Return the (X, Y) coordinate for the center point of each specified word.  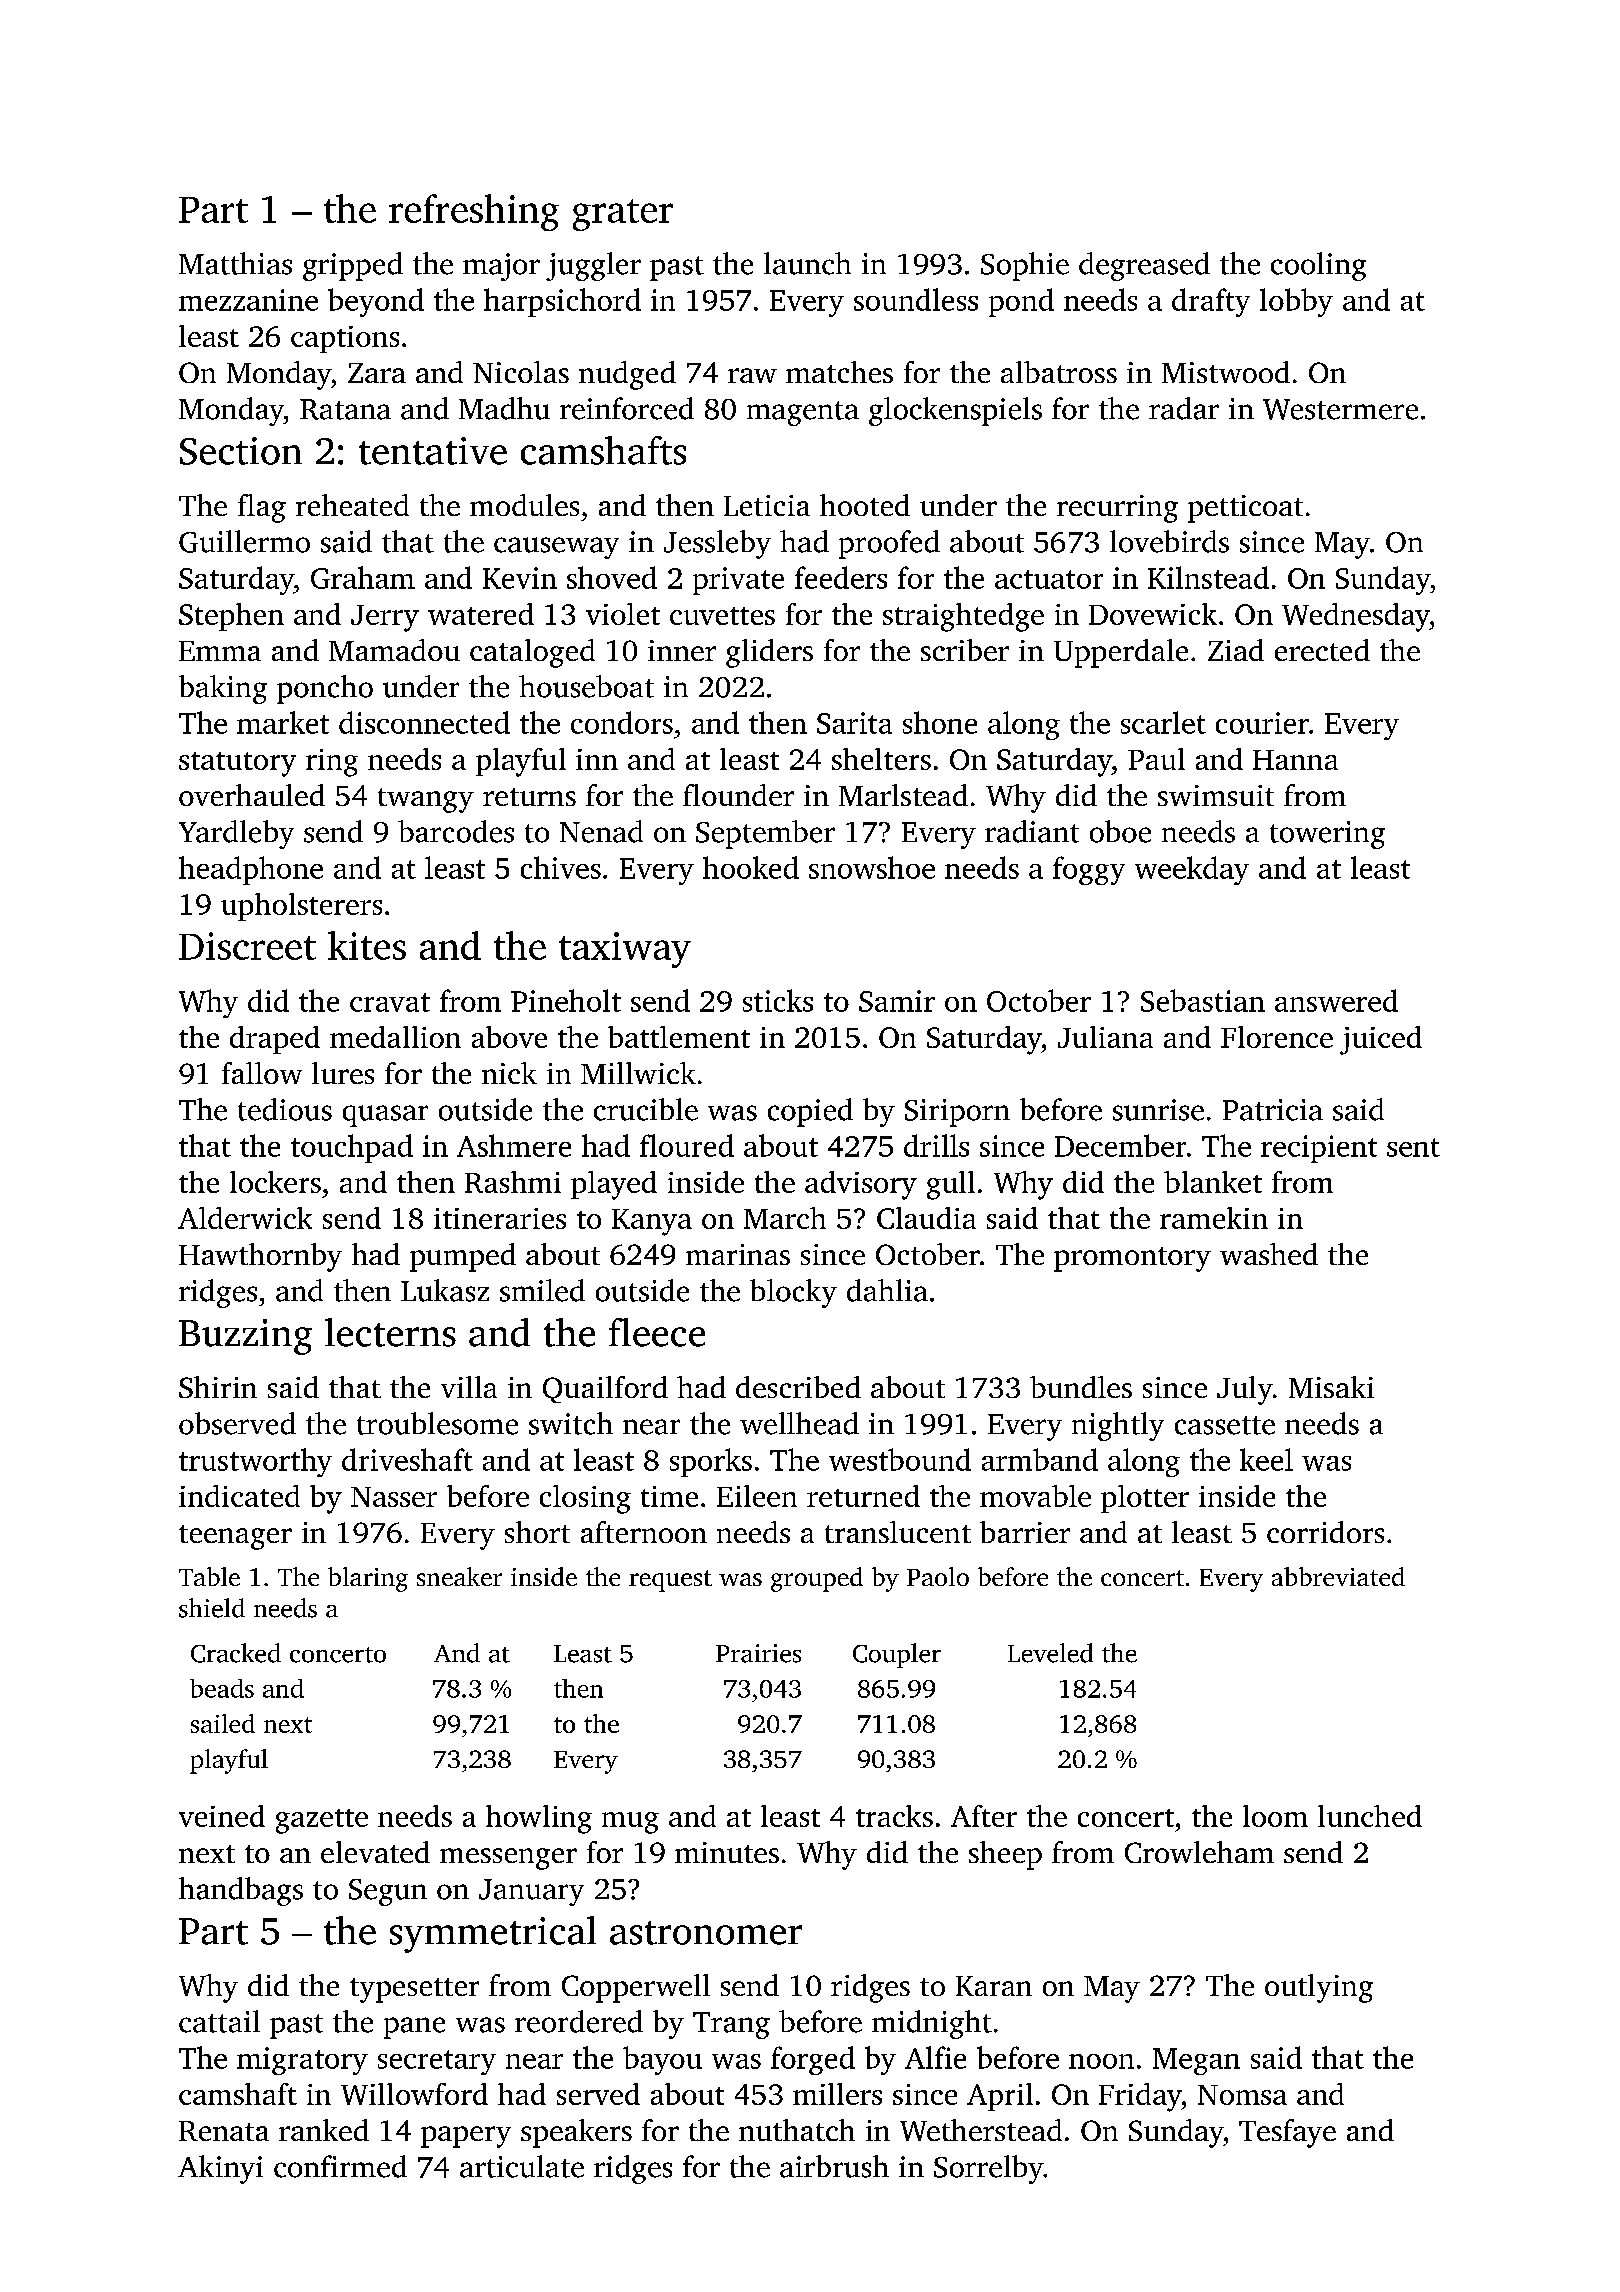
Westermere (1340, 409)
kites (367, 945)
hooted (865, 505)
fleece (657, 1332)
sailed (223, 1723)
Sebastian (1203, 1000)
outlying (1319, 1988)
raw (752, 375)
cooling (1318, 266)
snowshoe (872, 867)
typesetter (414, 1990)
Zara (377, 373)
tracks (894, 1816)
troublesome (437, 1423)
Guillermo (244, 541)
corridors (1325, 1532)
